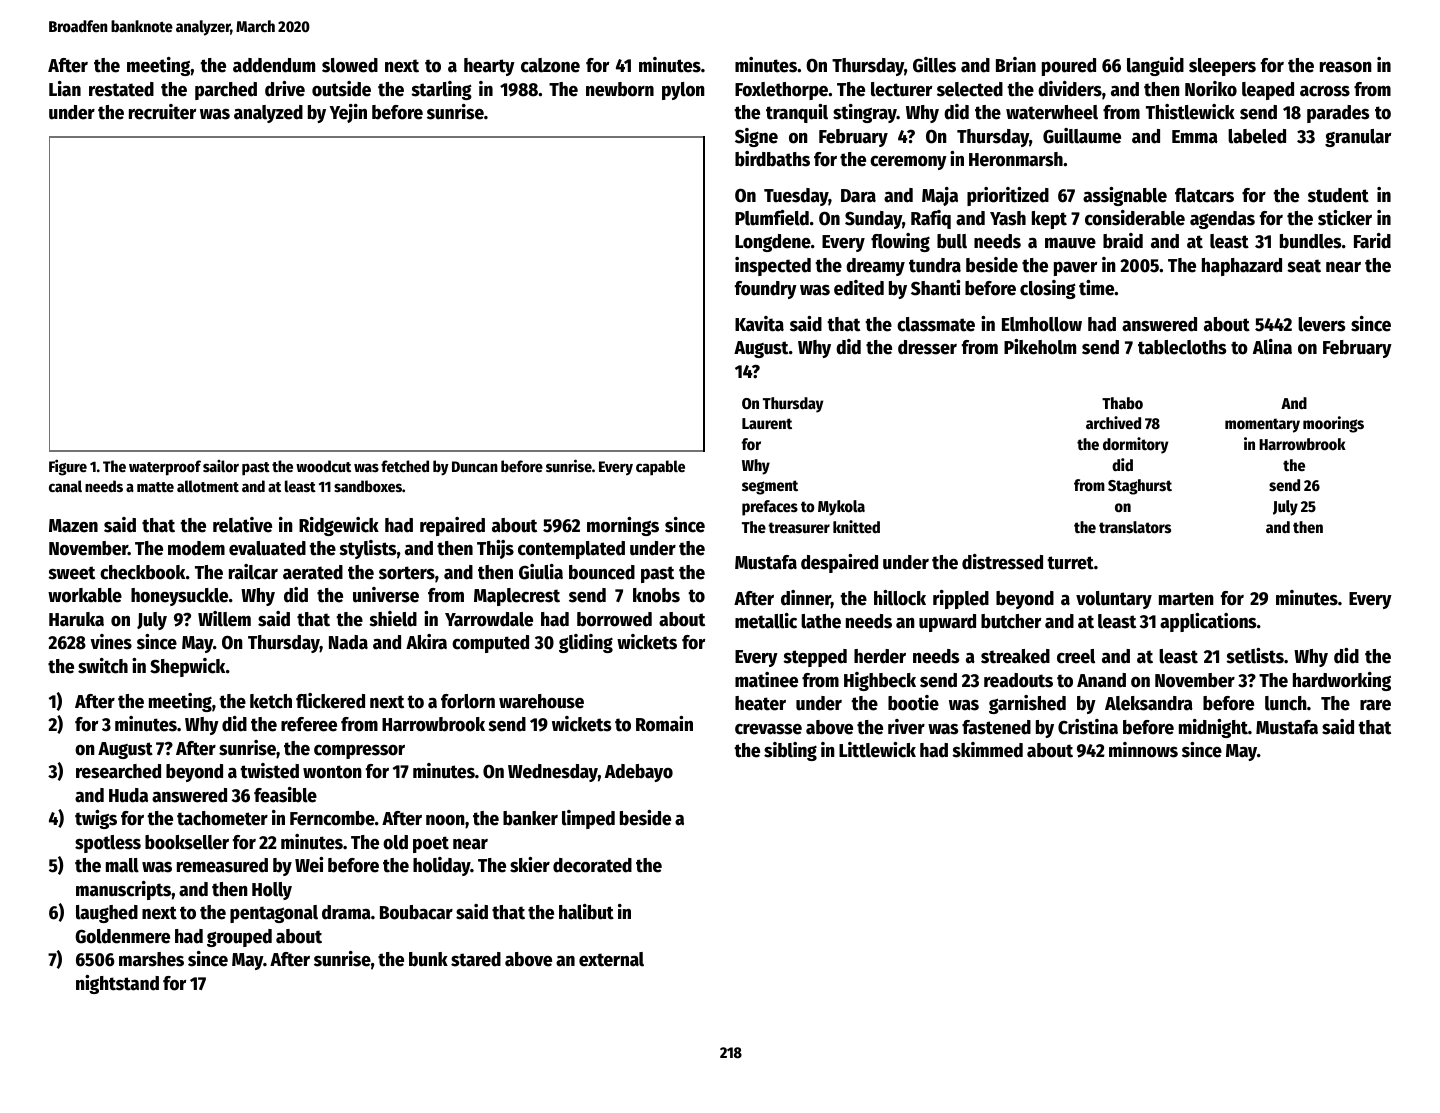 This screenshot has width=1440, height=1113. What do you see at coordinates (1242, 267) in the screenshot?
I see `haphazard` at bounding box center [1242, 267].
